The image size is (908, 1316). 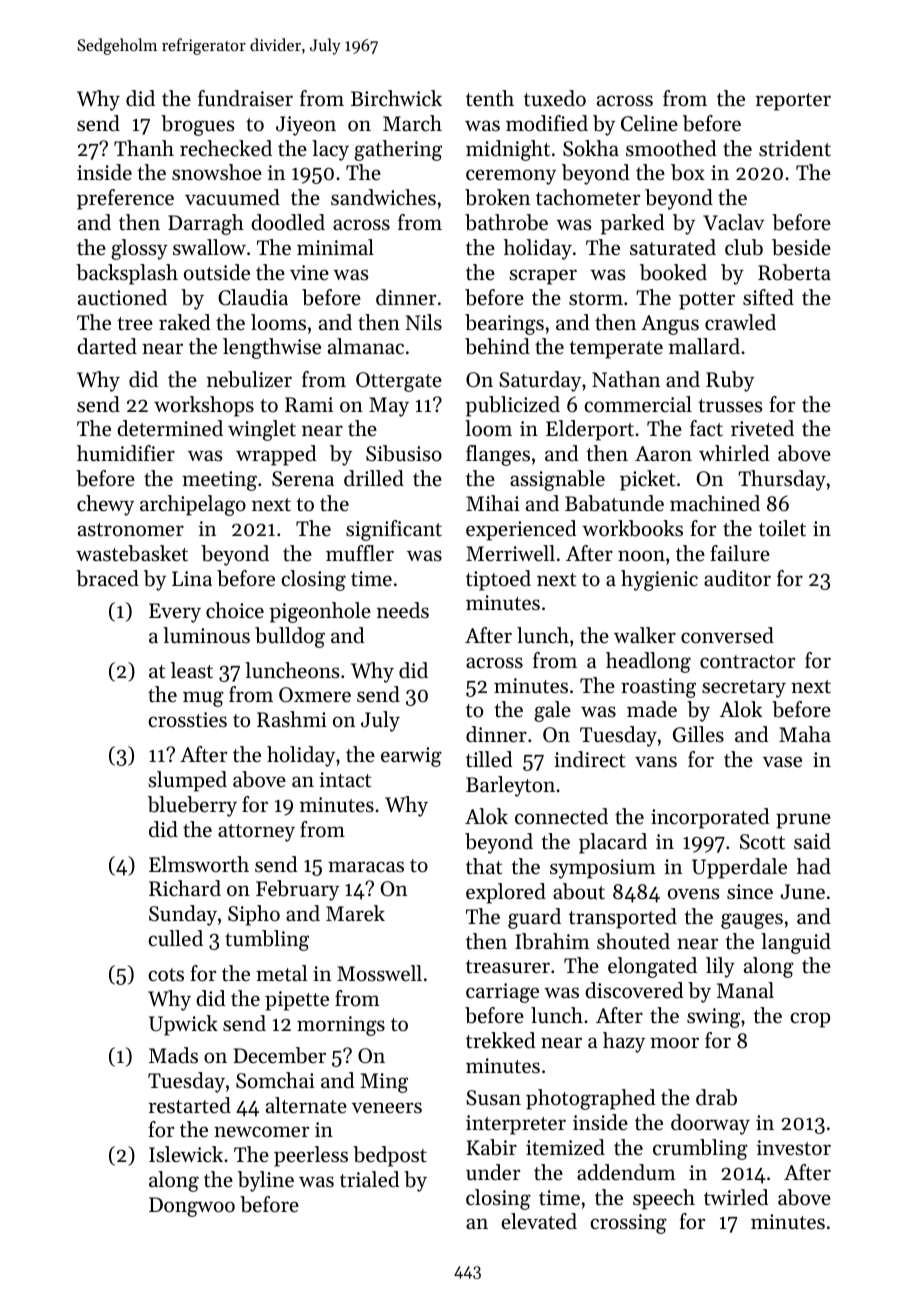 What do you see at coordinates (484, 866) in the screenshot?
I see `that` at bounding box center [484, 866].
